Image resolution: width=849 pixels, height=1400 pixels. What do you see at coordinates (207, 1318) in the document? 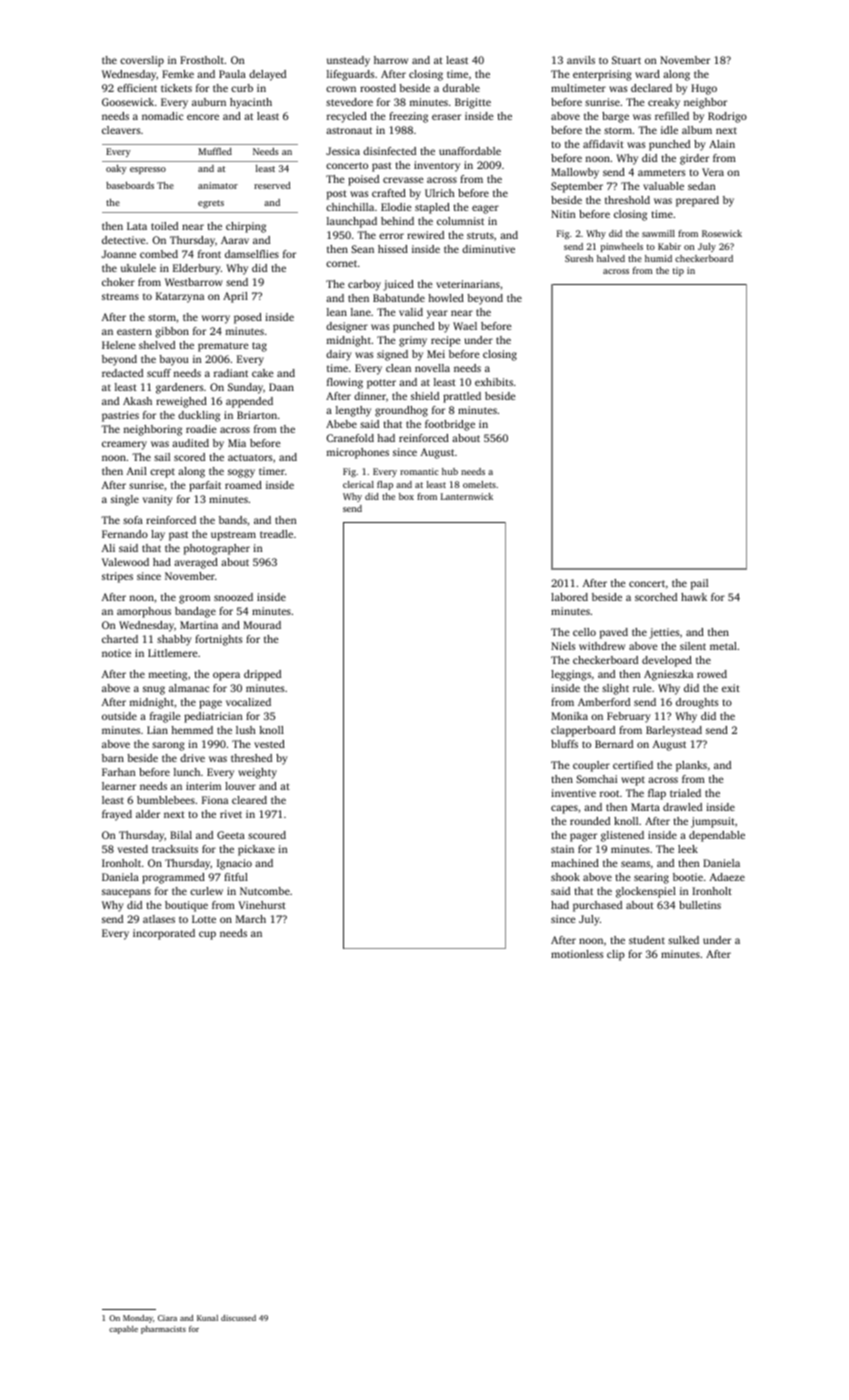
I see `Kunal` at bounding box center [207, 1318].
